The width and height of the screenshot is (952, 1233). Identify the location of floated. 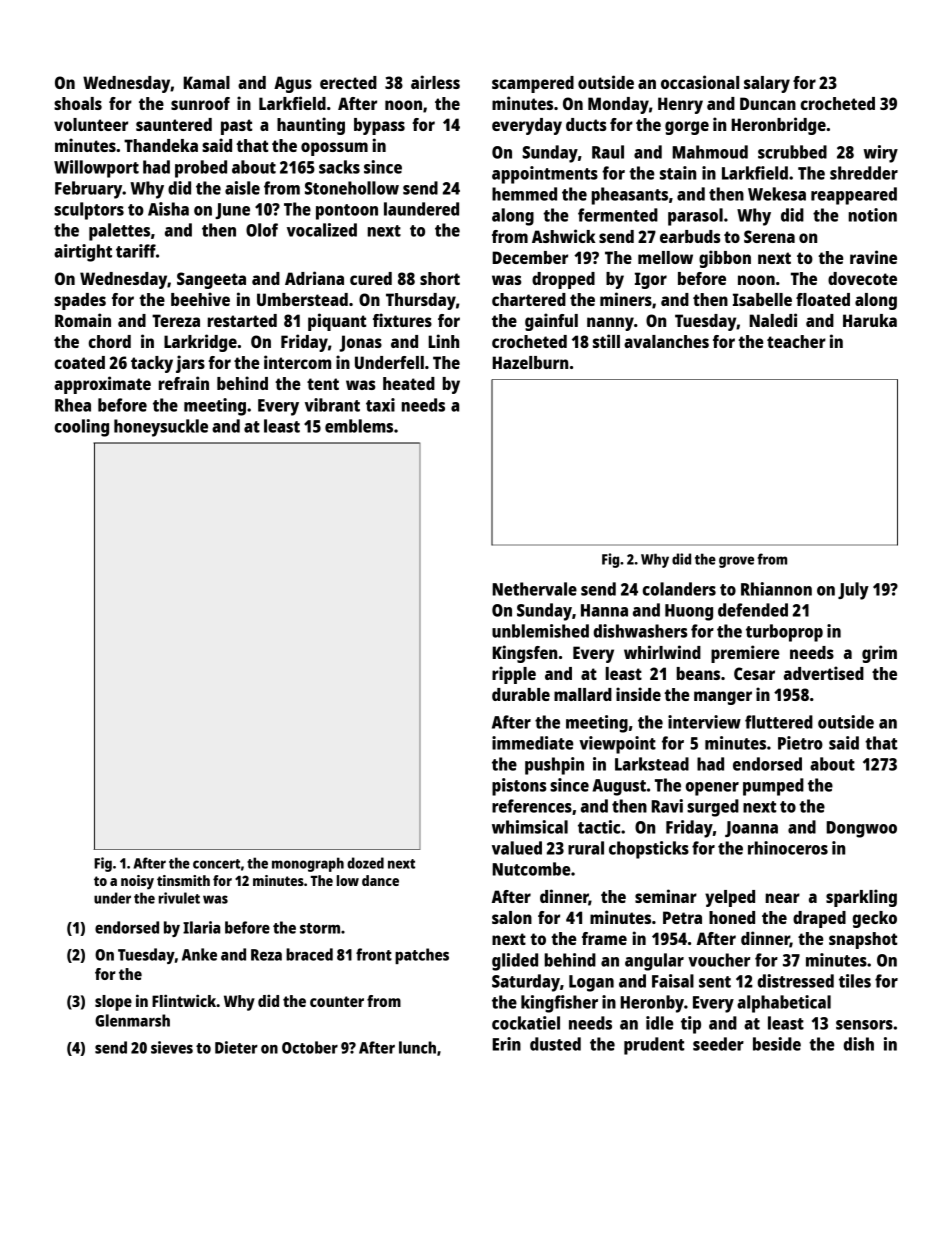
(823, 299).
